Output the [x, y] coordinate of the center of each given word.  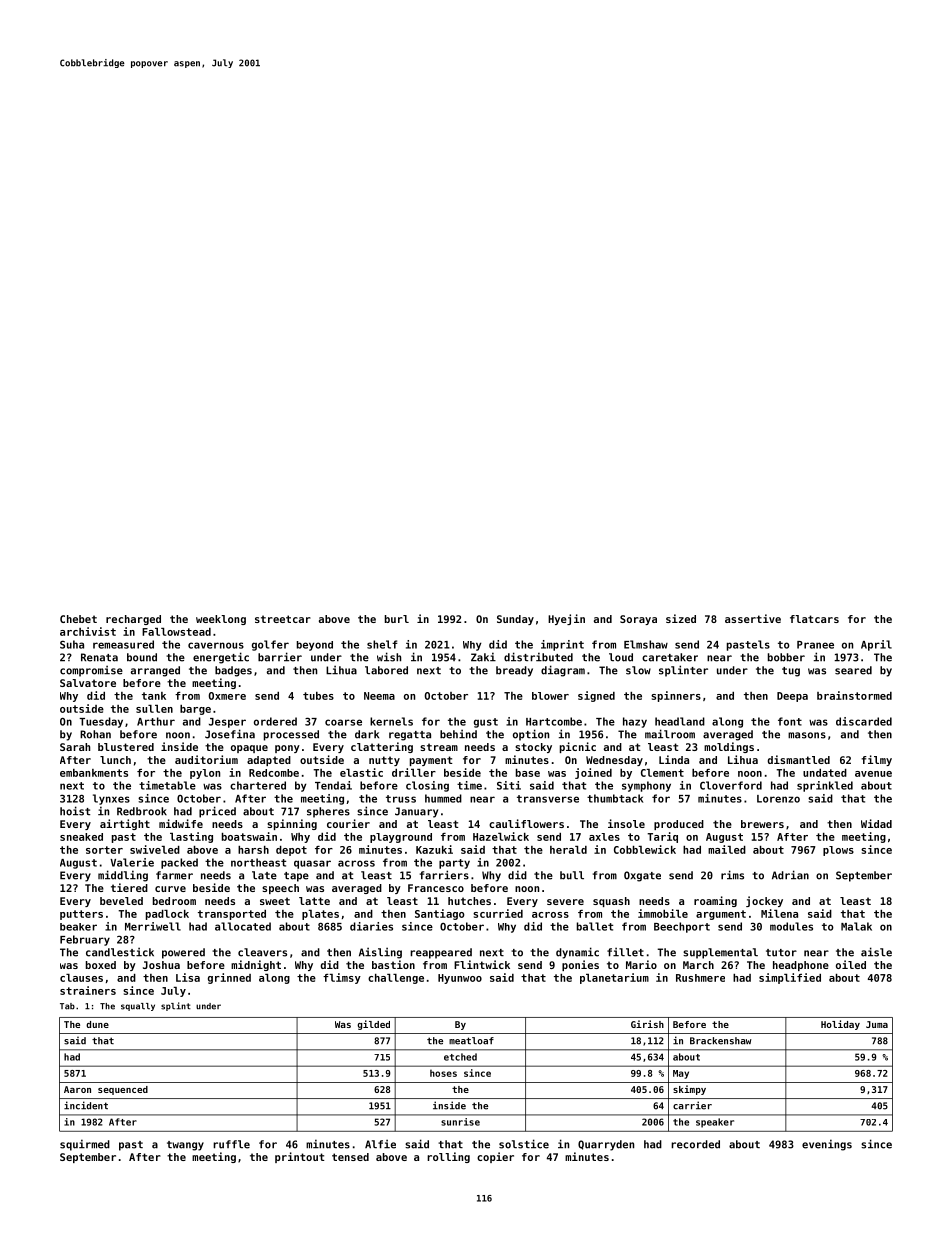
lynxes [111, 799]
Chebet [78, 619]
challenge [396, 979]
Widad [876, 823]
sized [681, 618]
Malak [856, 926]
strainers [88, 990]
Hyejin [566, 619]
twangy [185, 1146]
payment [431, 761]
